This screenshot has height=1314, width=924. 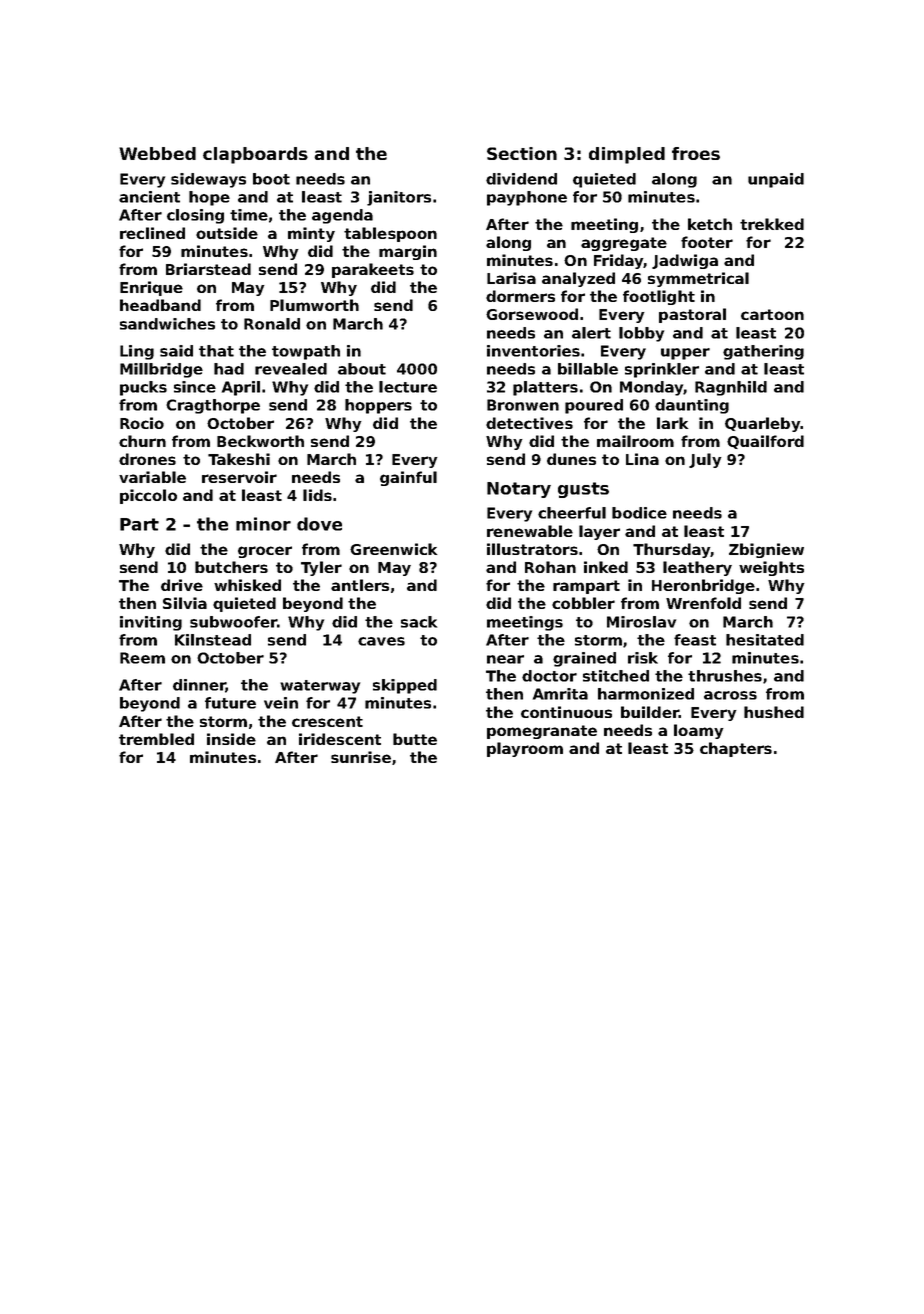 What do you see at coordinates (730, 695) in the screenshot?
I see `across` at bounding box center [730, 695].
